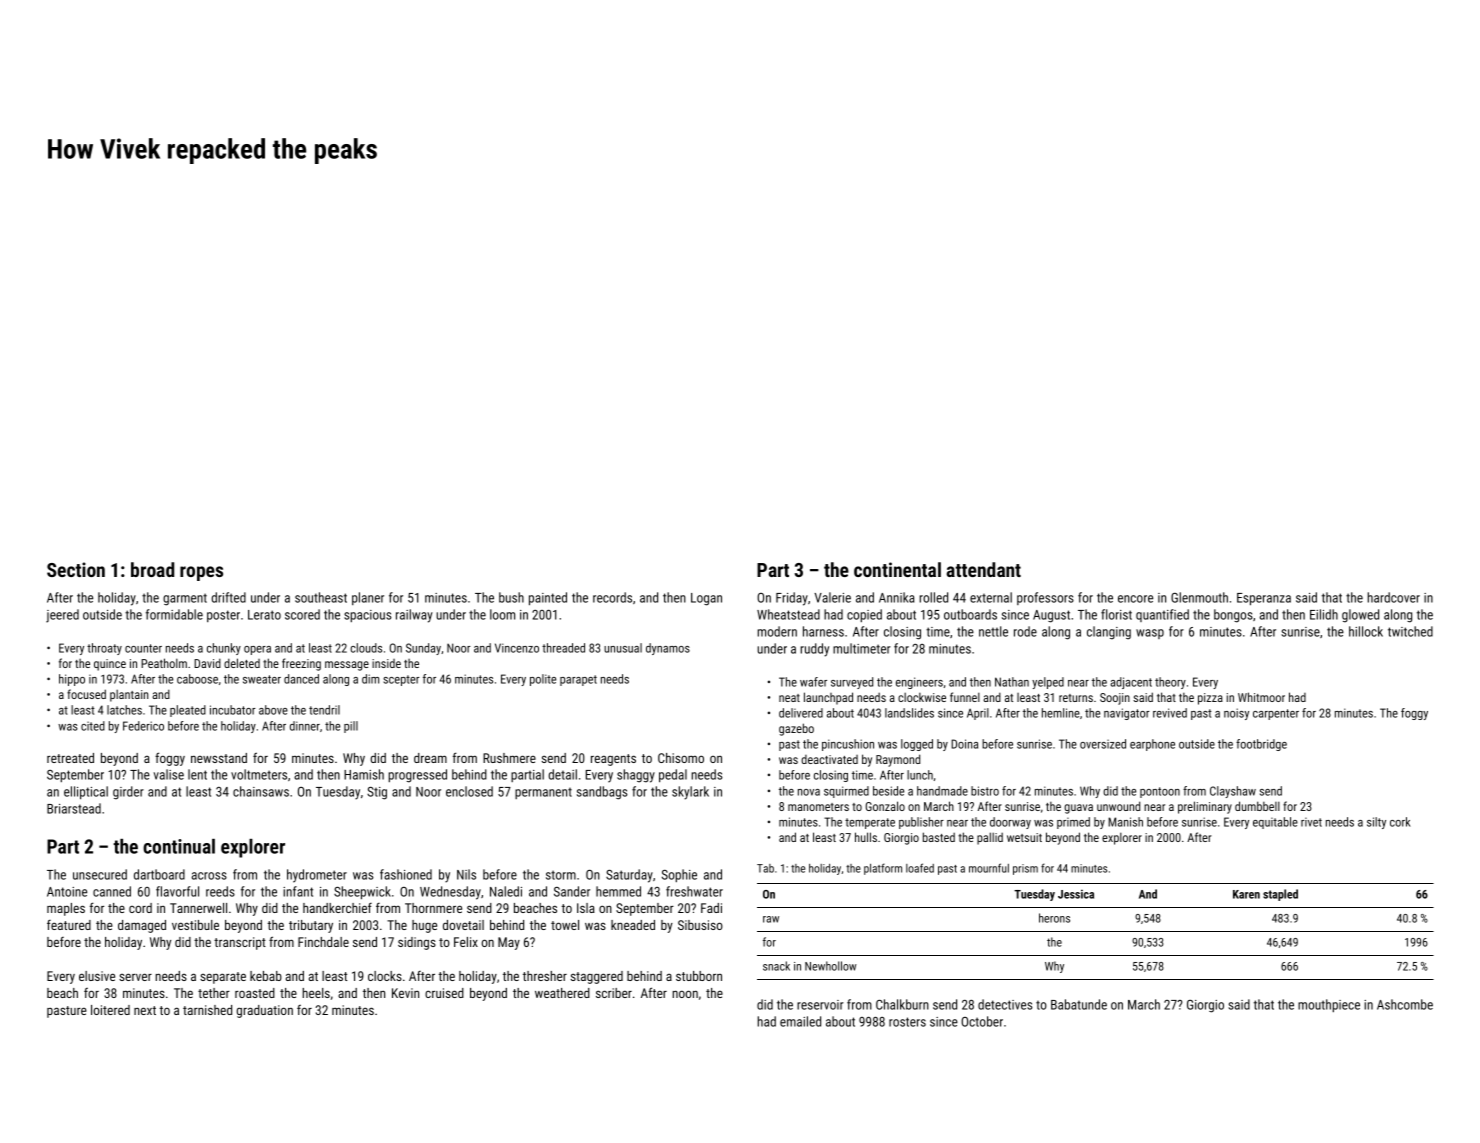  Describe the element at coordinates (1233, 616) in the image. I see `bongos` at that location.
